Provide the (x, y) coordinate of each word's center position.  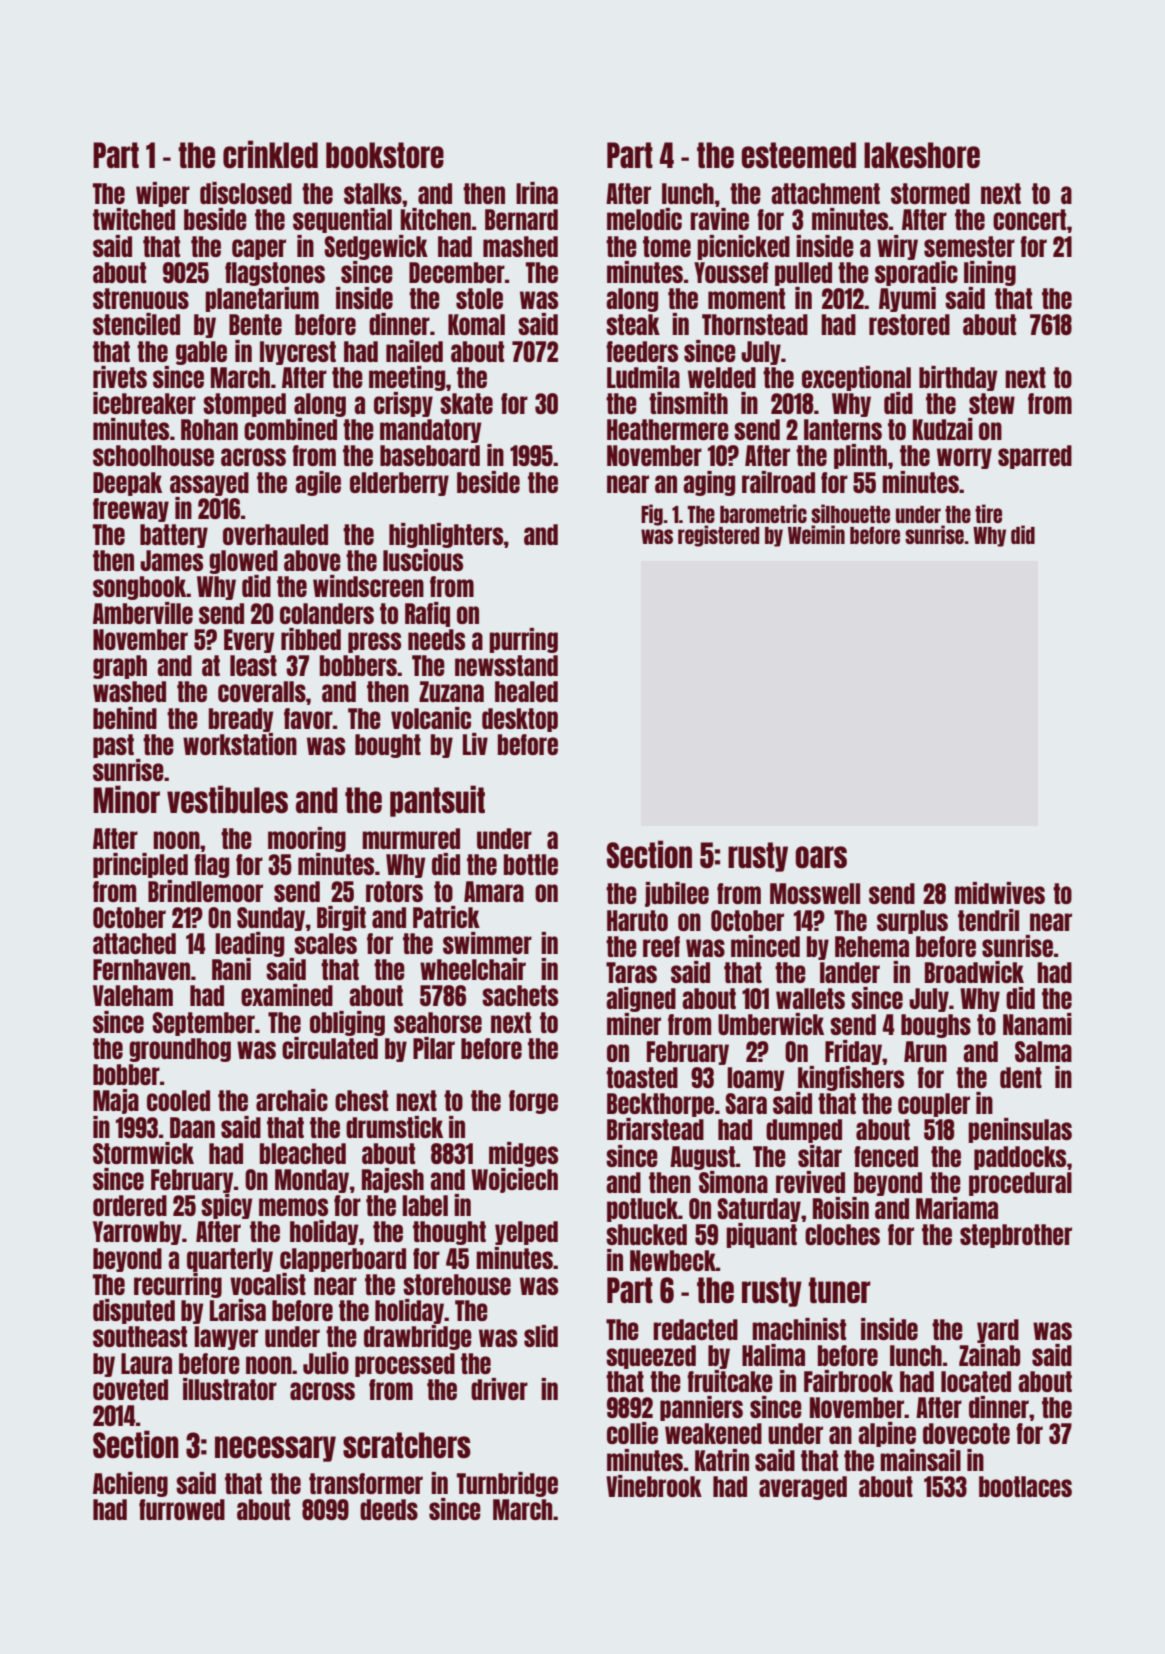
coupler (934, 1105)
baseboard (430, 455)
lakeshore (922, 155)
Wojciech (514, 1180)
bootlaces (1025, 1486)
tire (988, 513)
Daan (192, 1127)
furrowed (182, 1509)
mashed (520, 246)
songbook (139, 588)
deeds (389, 1509)
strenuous (141, 298)
